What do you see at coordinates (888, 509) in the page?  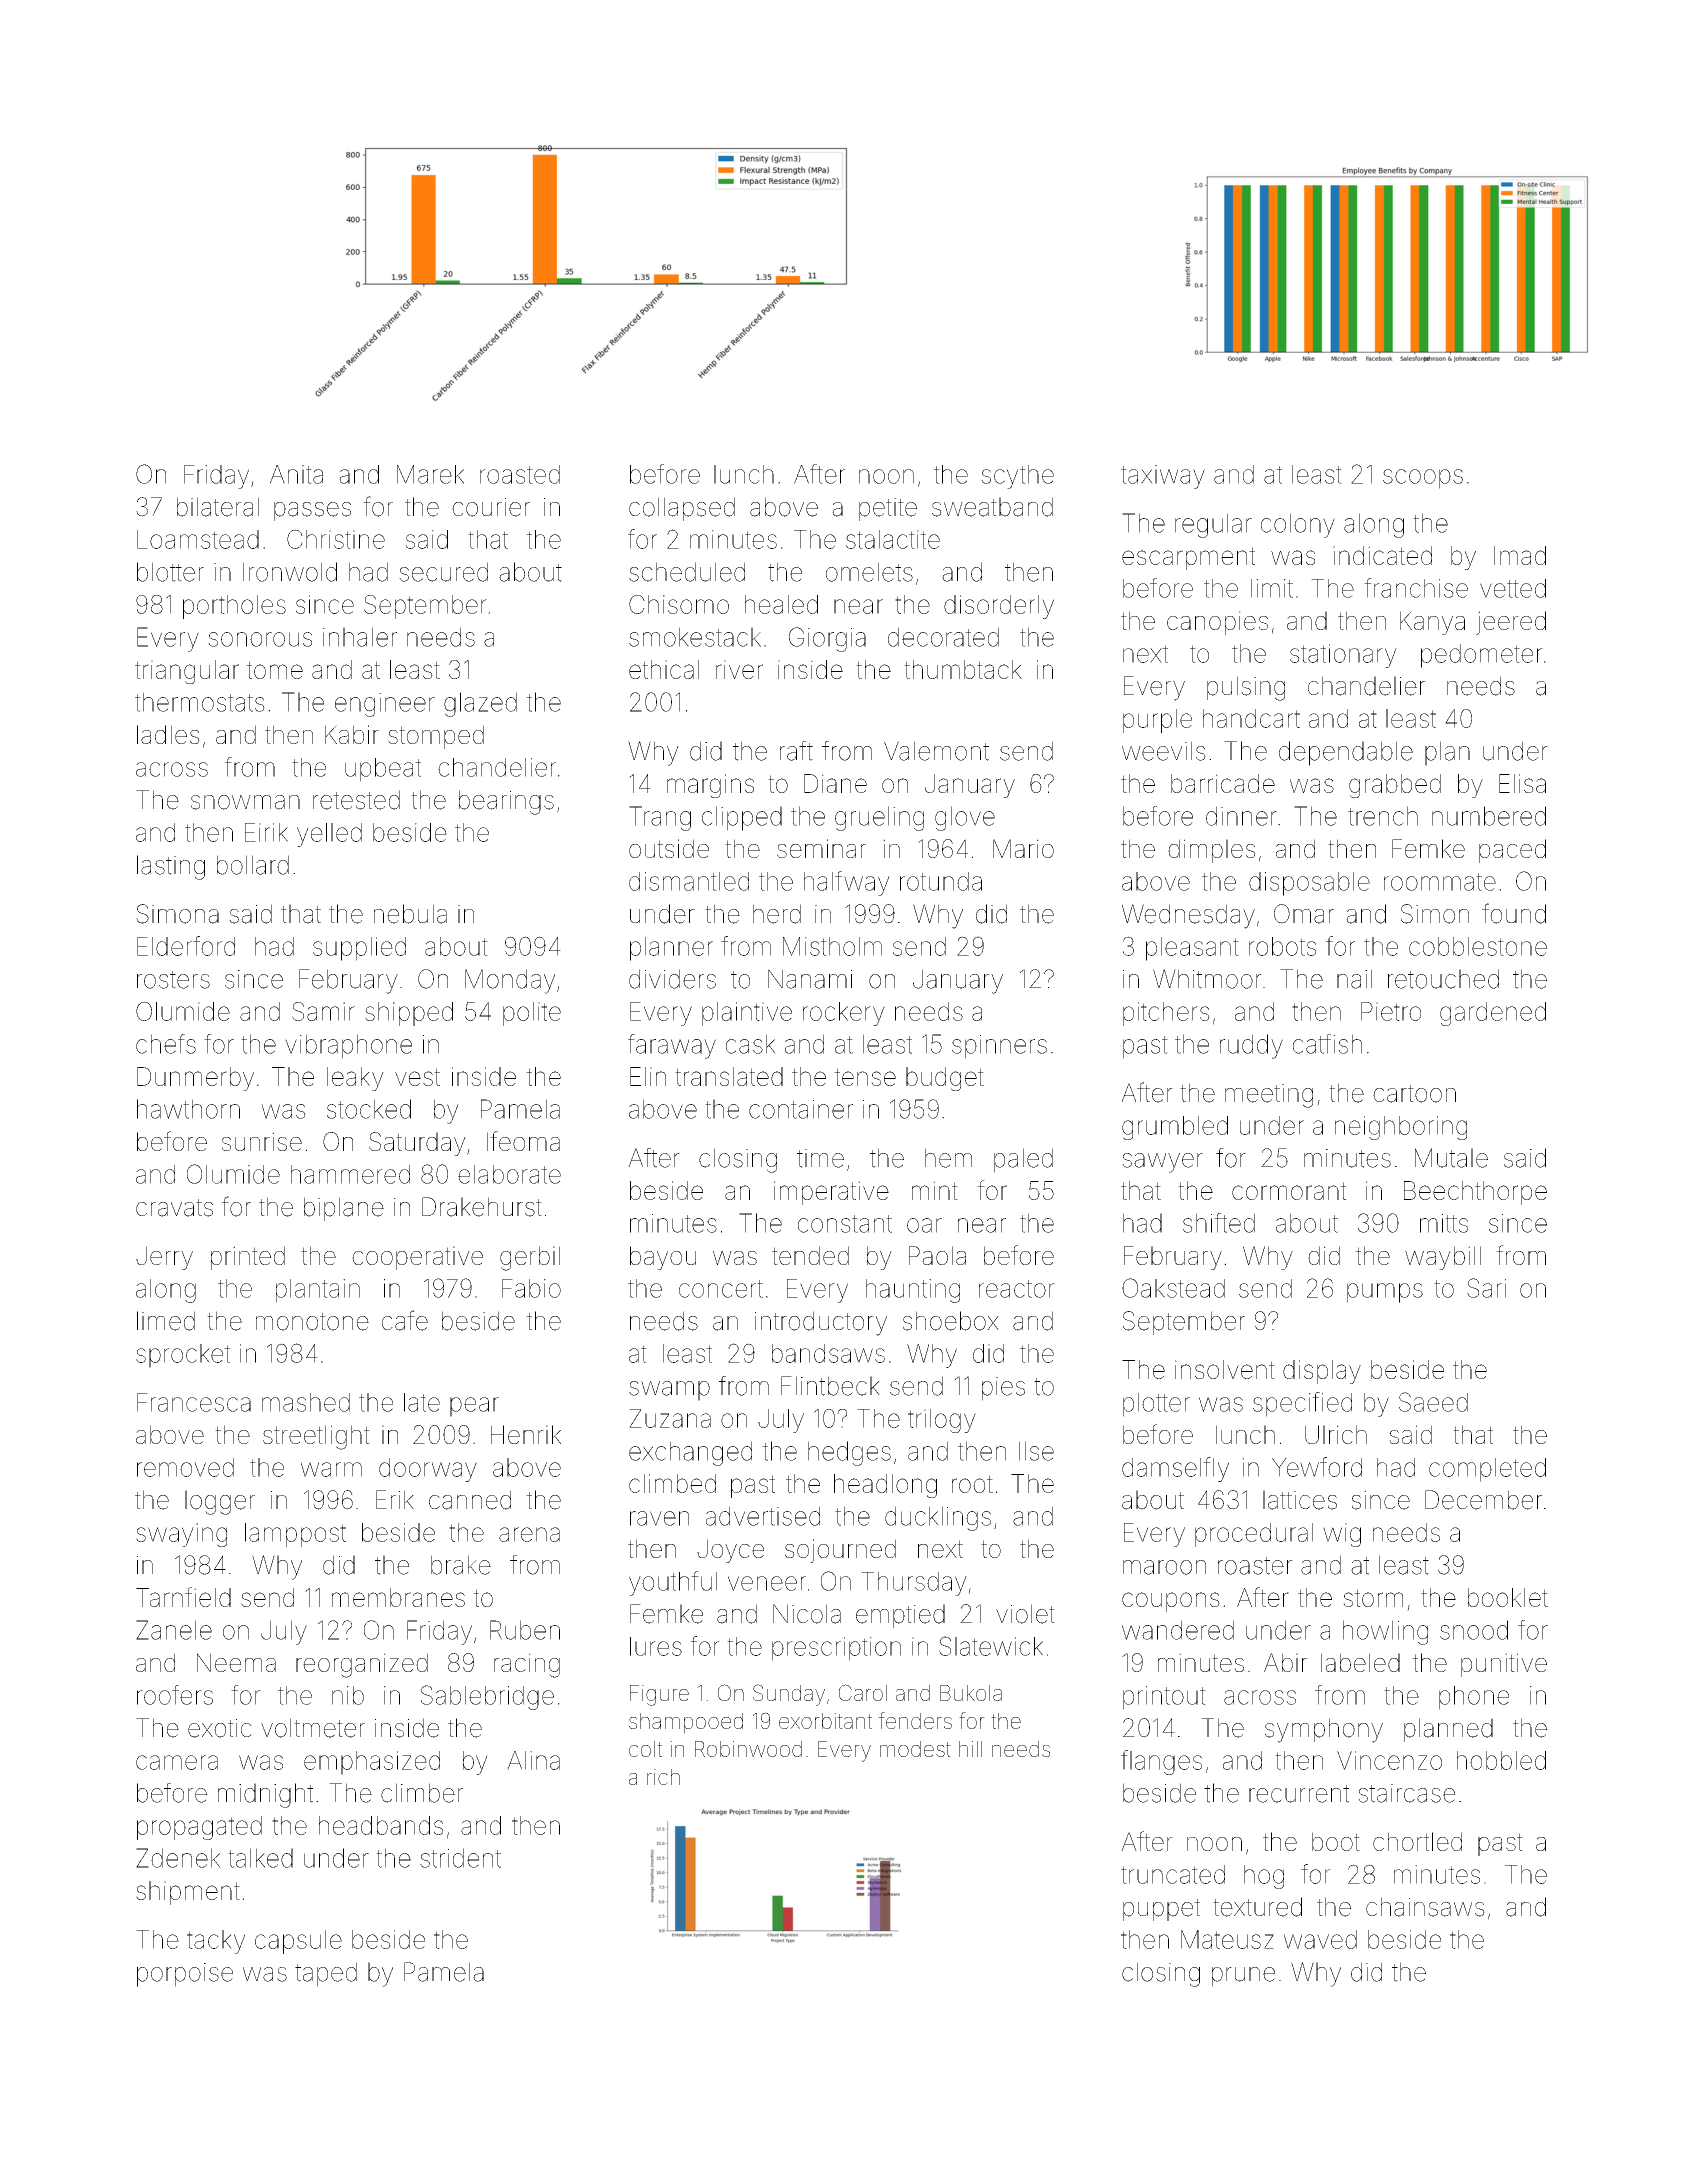 I see `petite` at bounding box center [888, 509].
